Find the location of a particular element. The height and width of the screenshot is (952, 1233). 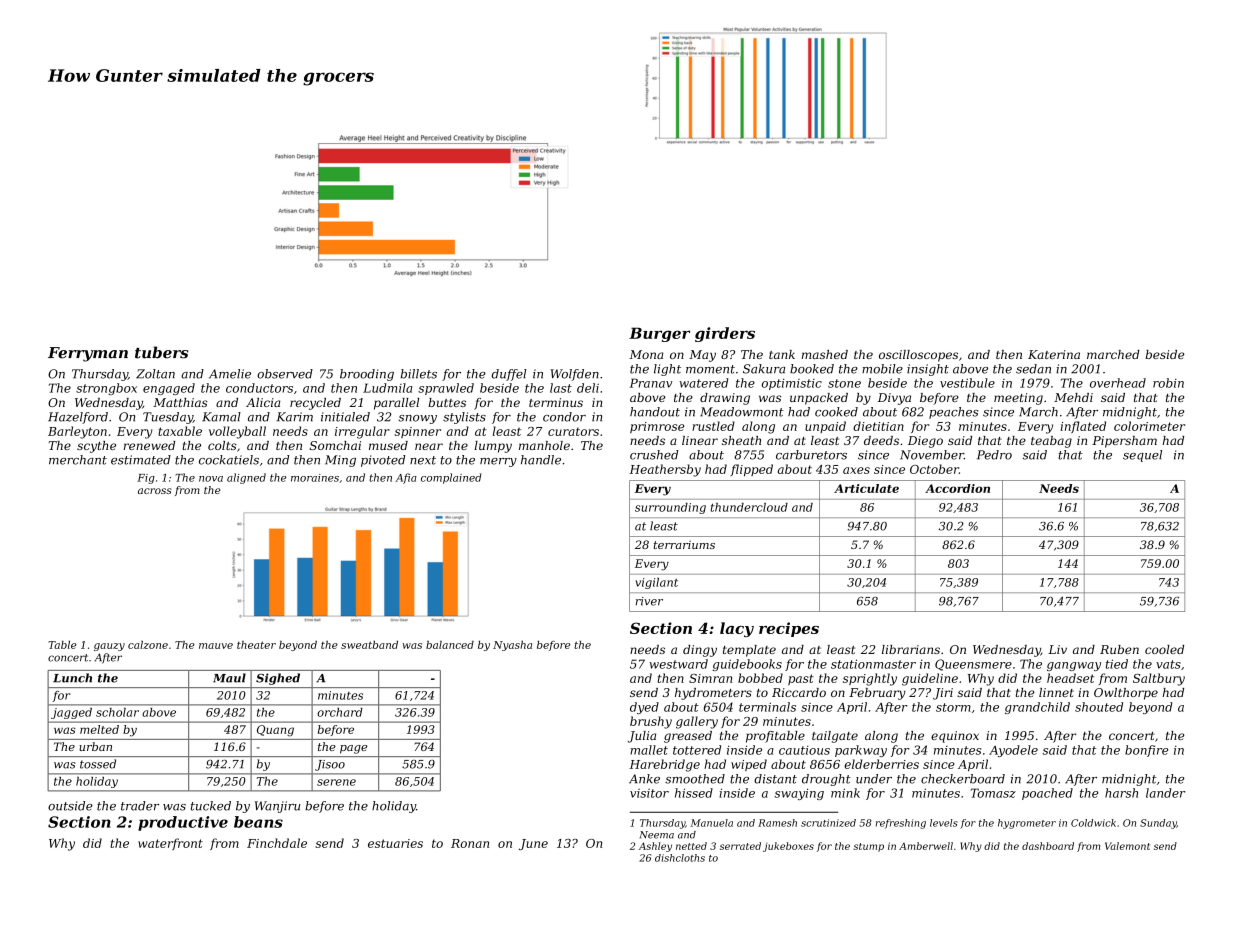

inflated is located at coordinates (1083, 427).
